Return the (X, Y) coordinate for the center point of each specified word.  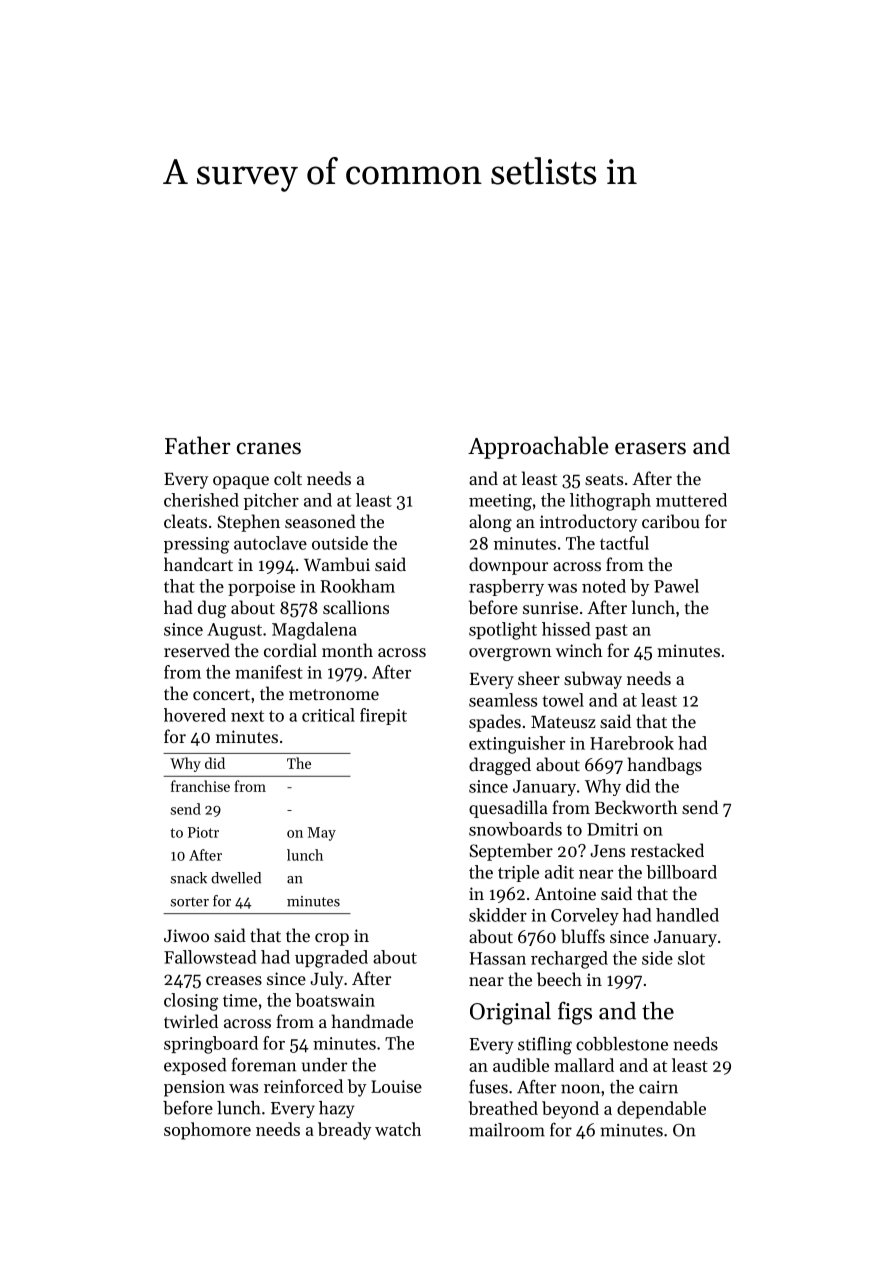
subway (593, 680)
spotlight (503, 631)
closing (191, 1002)
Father (198, 445)
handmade (372, 1021)
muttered (691, 500)
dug (212, 609)
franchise (200, 786)
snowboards (515, 829)
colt (288, 478)
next (247, 716)
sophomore (207, 1131)
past (611, 631)
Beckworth (636, 807)
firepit (383, 716)
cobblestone (622, 1044)
